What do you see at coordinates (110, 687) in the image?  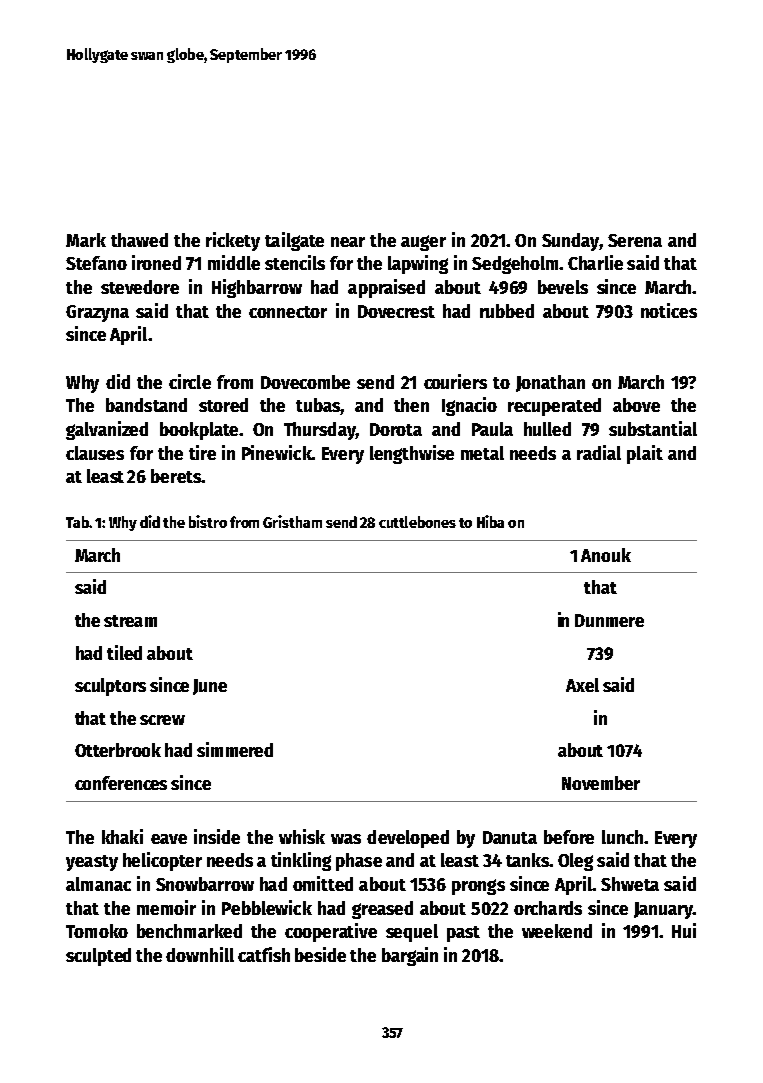 I see `sculptors` at bounding box center [110, 687].
